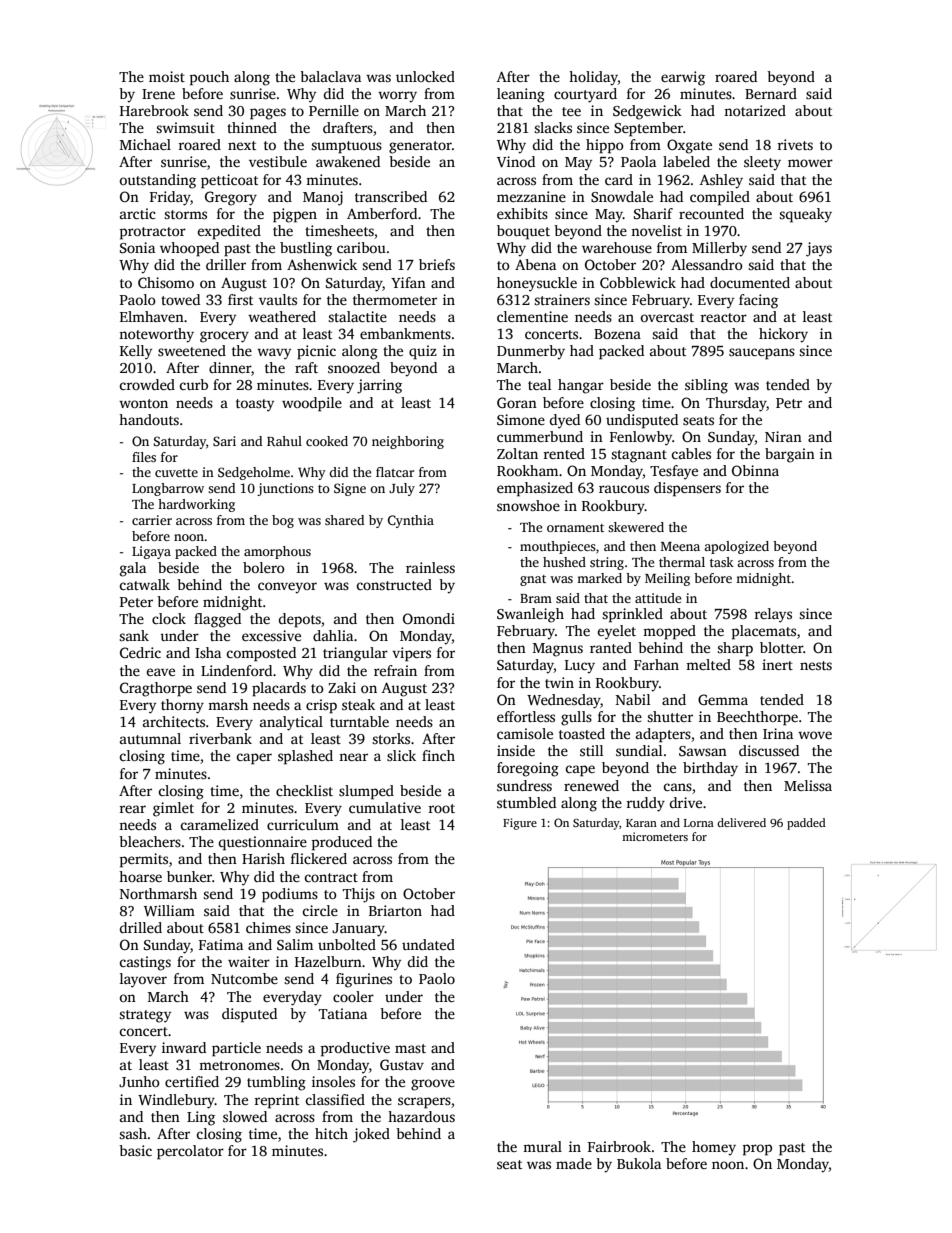 The height and width of the screenshot is (1233, 952). What do you see at coordinates (771, 93) in the screenshot?
I see `Bernard` at bounding box center [771, 93].
